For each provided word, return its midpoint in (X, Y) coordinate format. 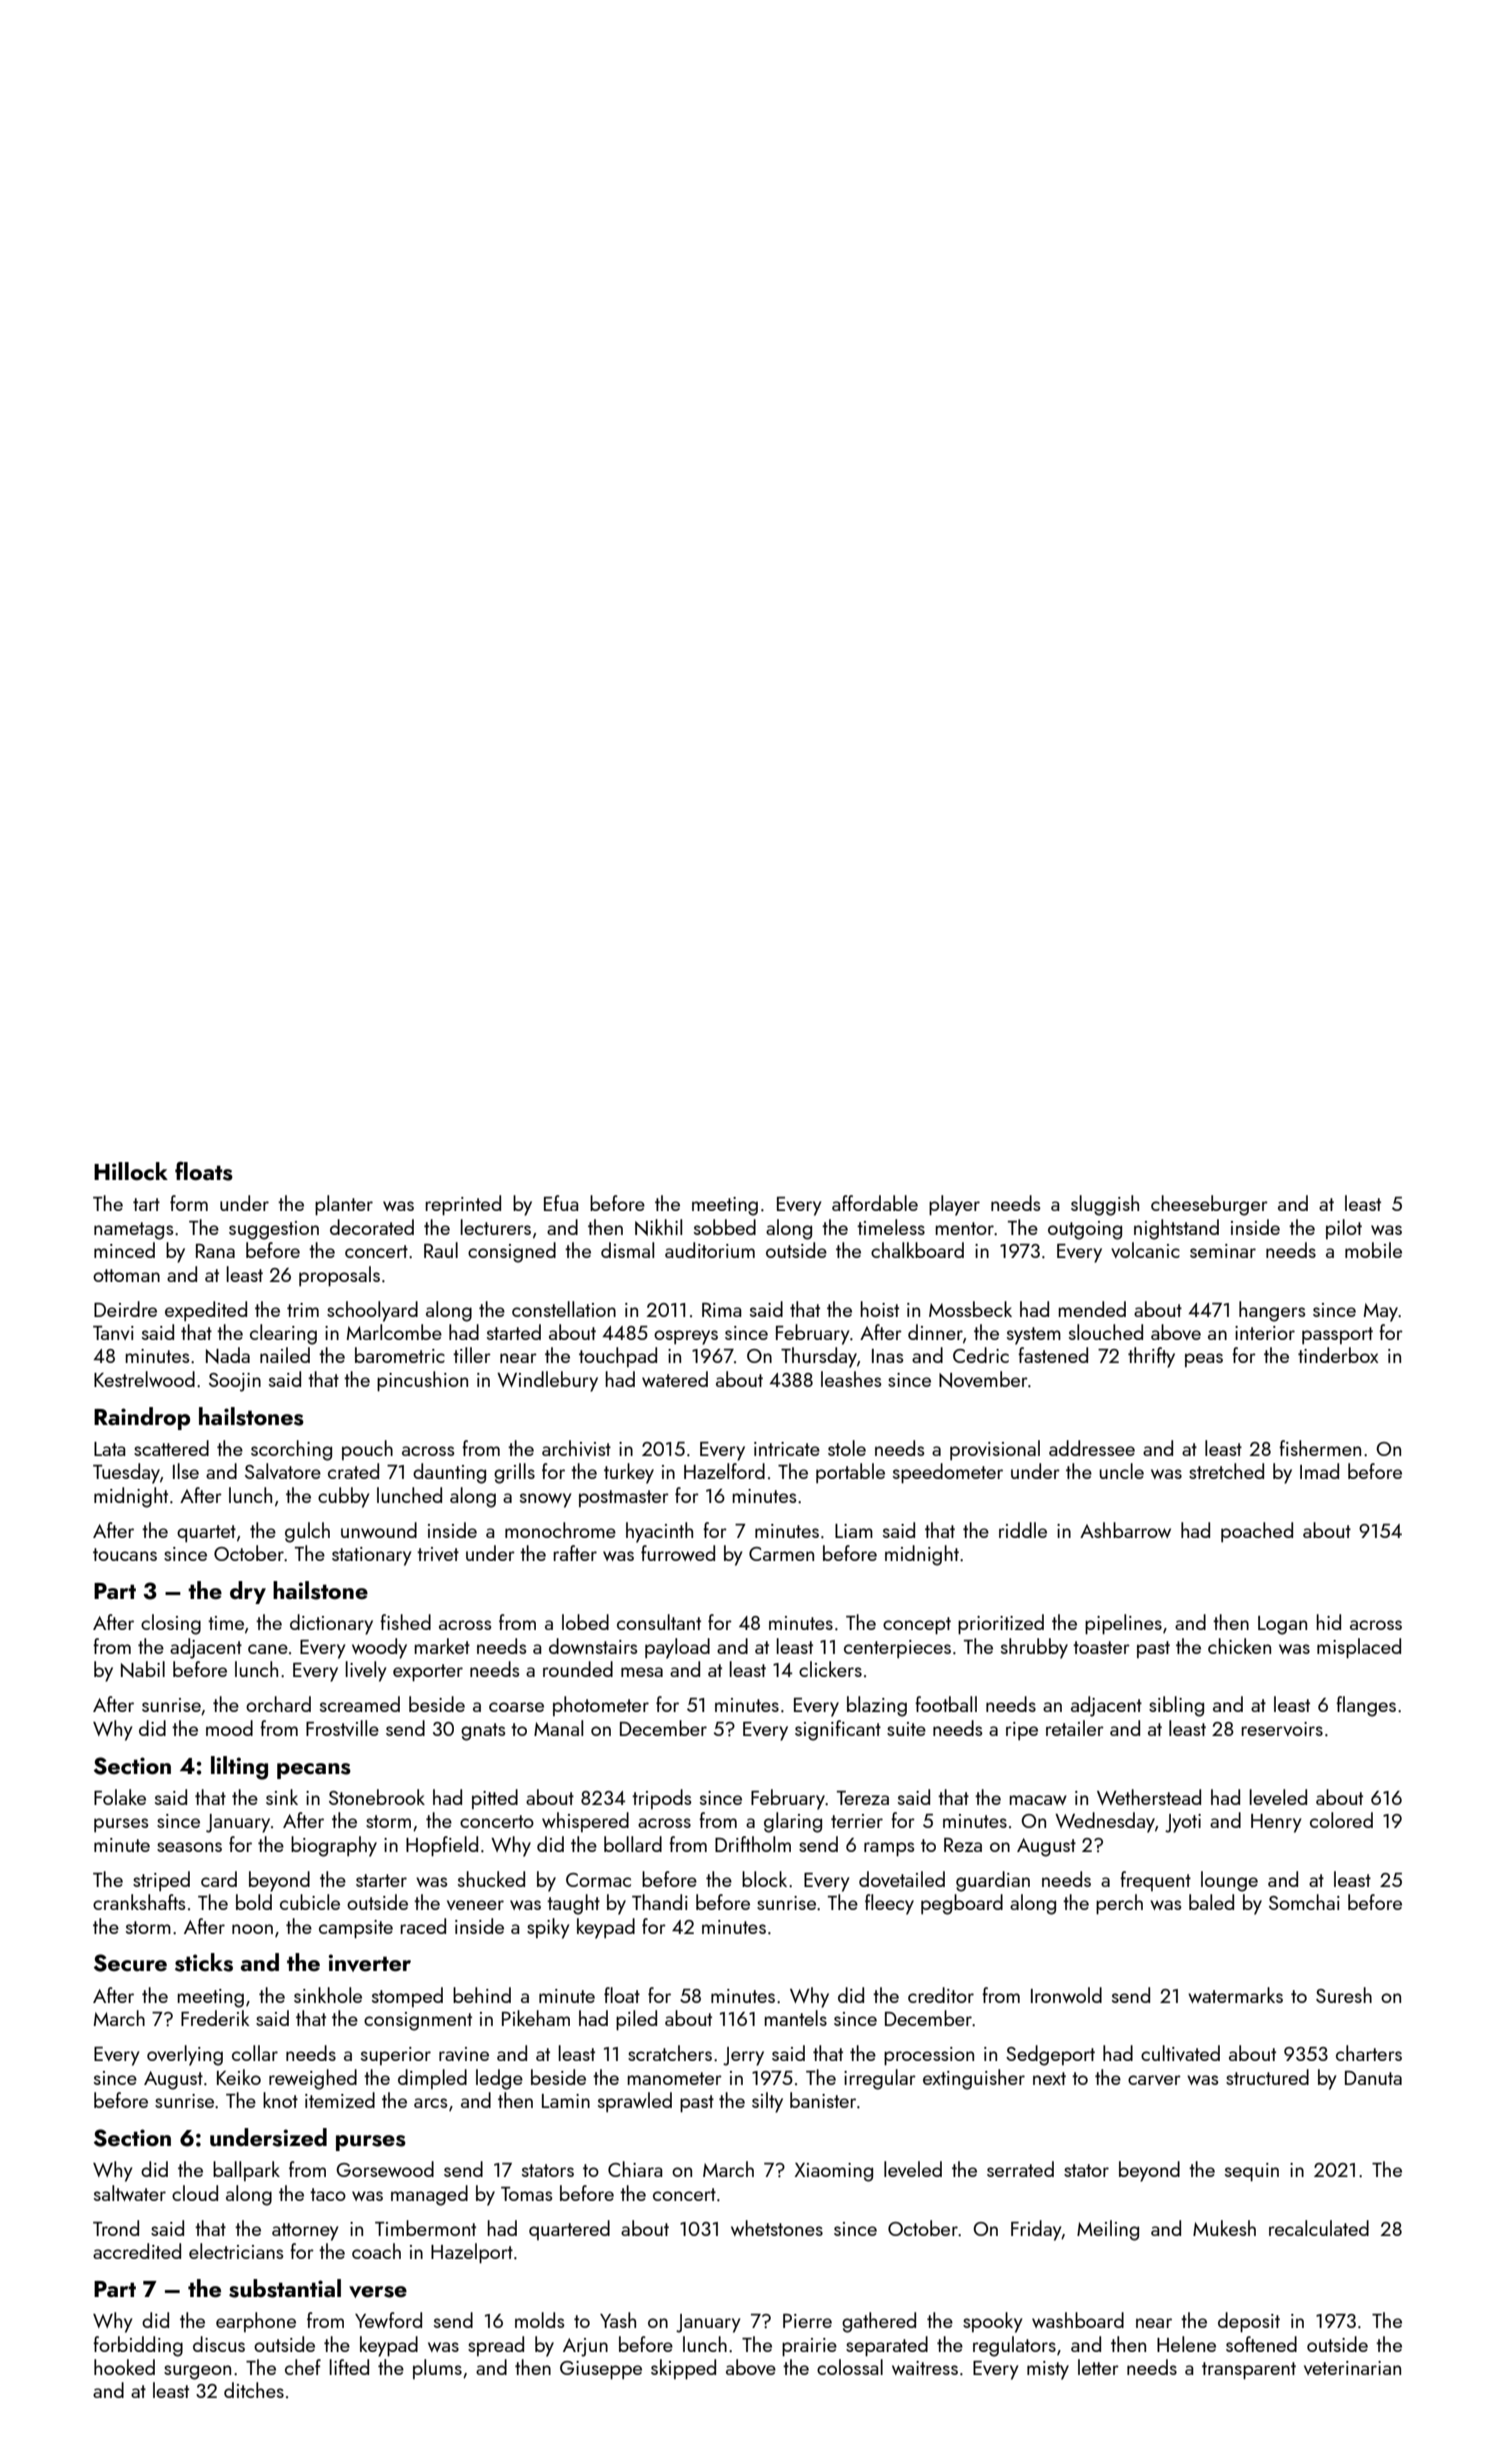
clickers (830, 1669)
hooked (124, 2367)
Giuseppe (601, 2370)
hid (1328, 1622)
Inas (888, 1356)
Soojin (235, 1382)
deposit (1249, 2322)
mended (1092, 1309)
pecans (314, 1771)
